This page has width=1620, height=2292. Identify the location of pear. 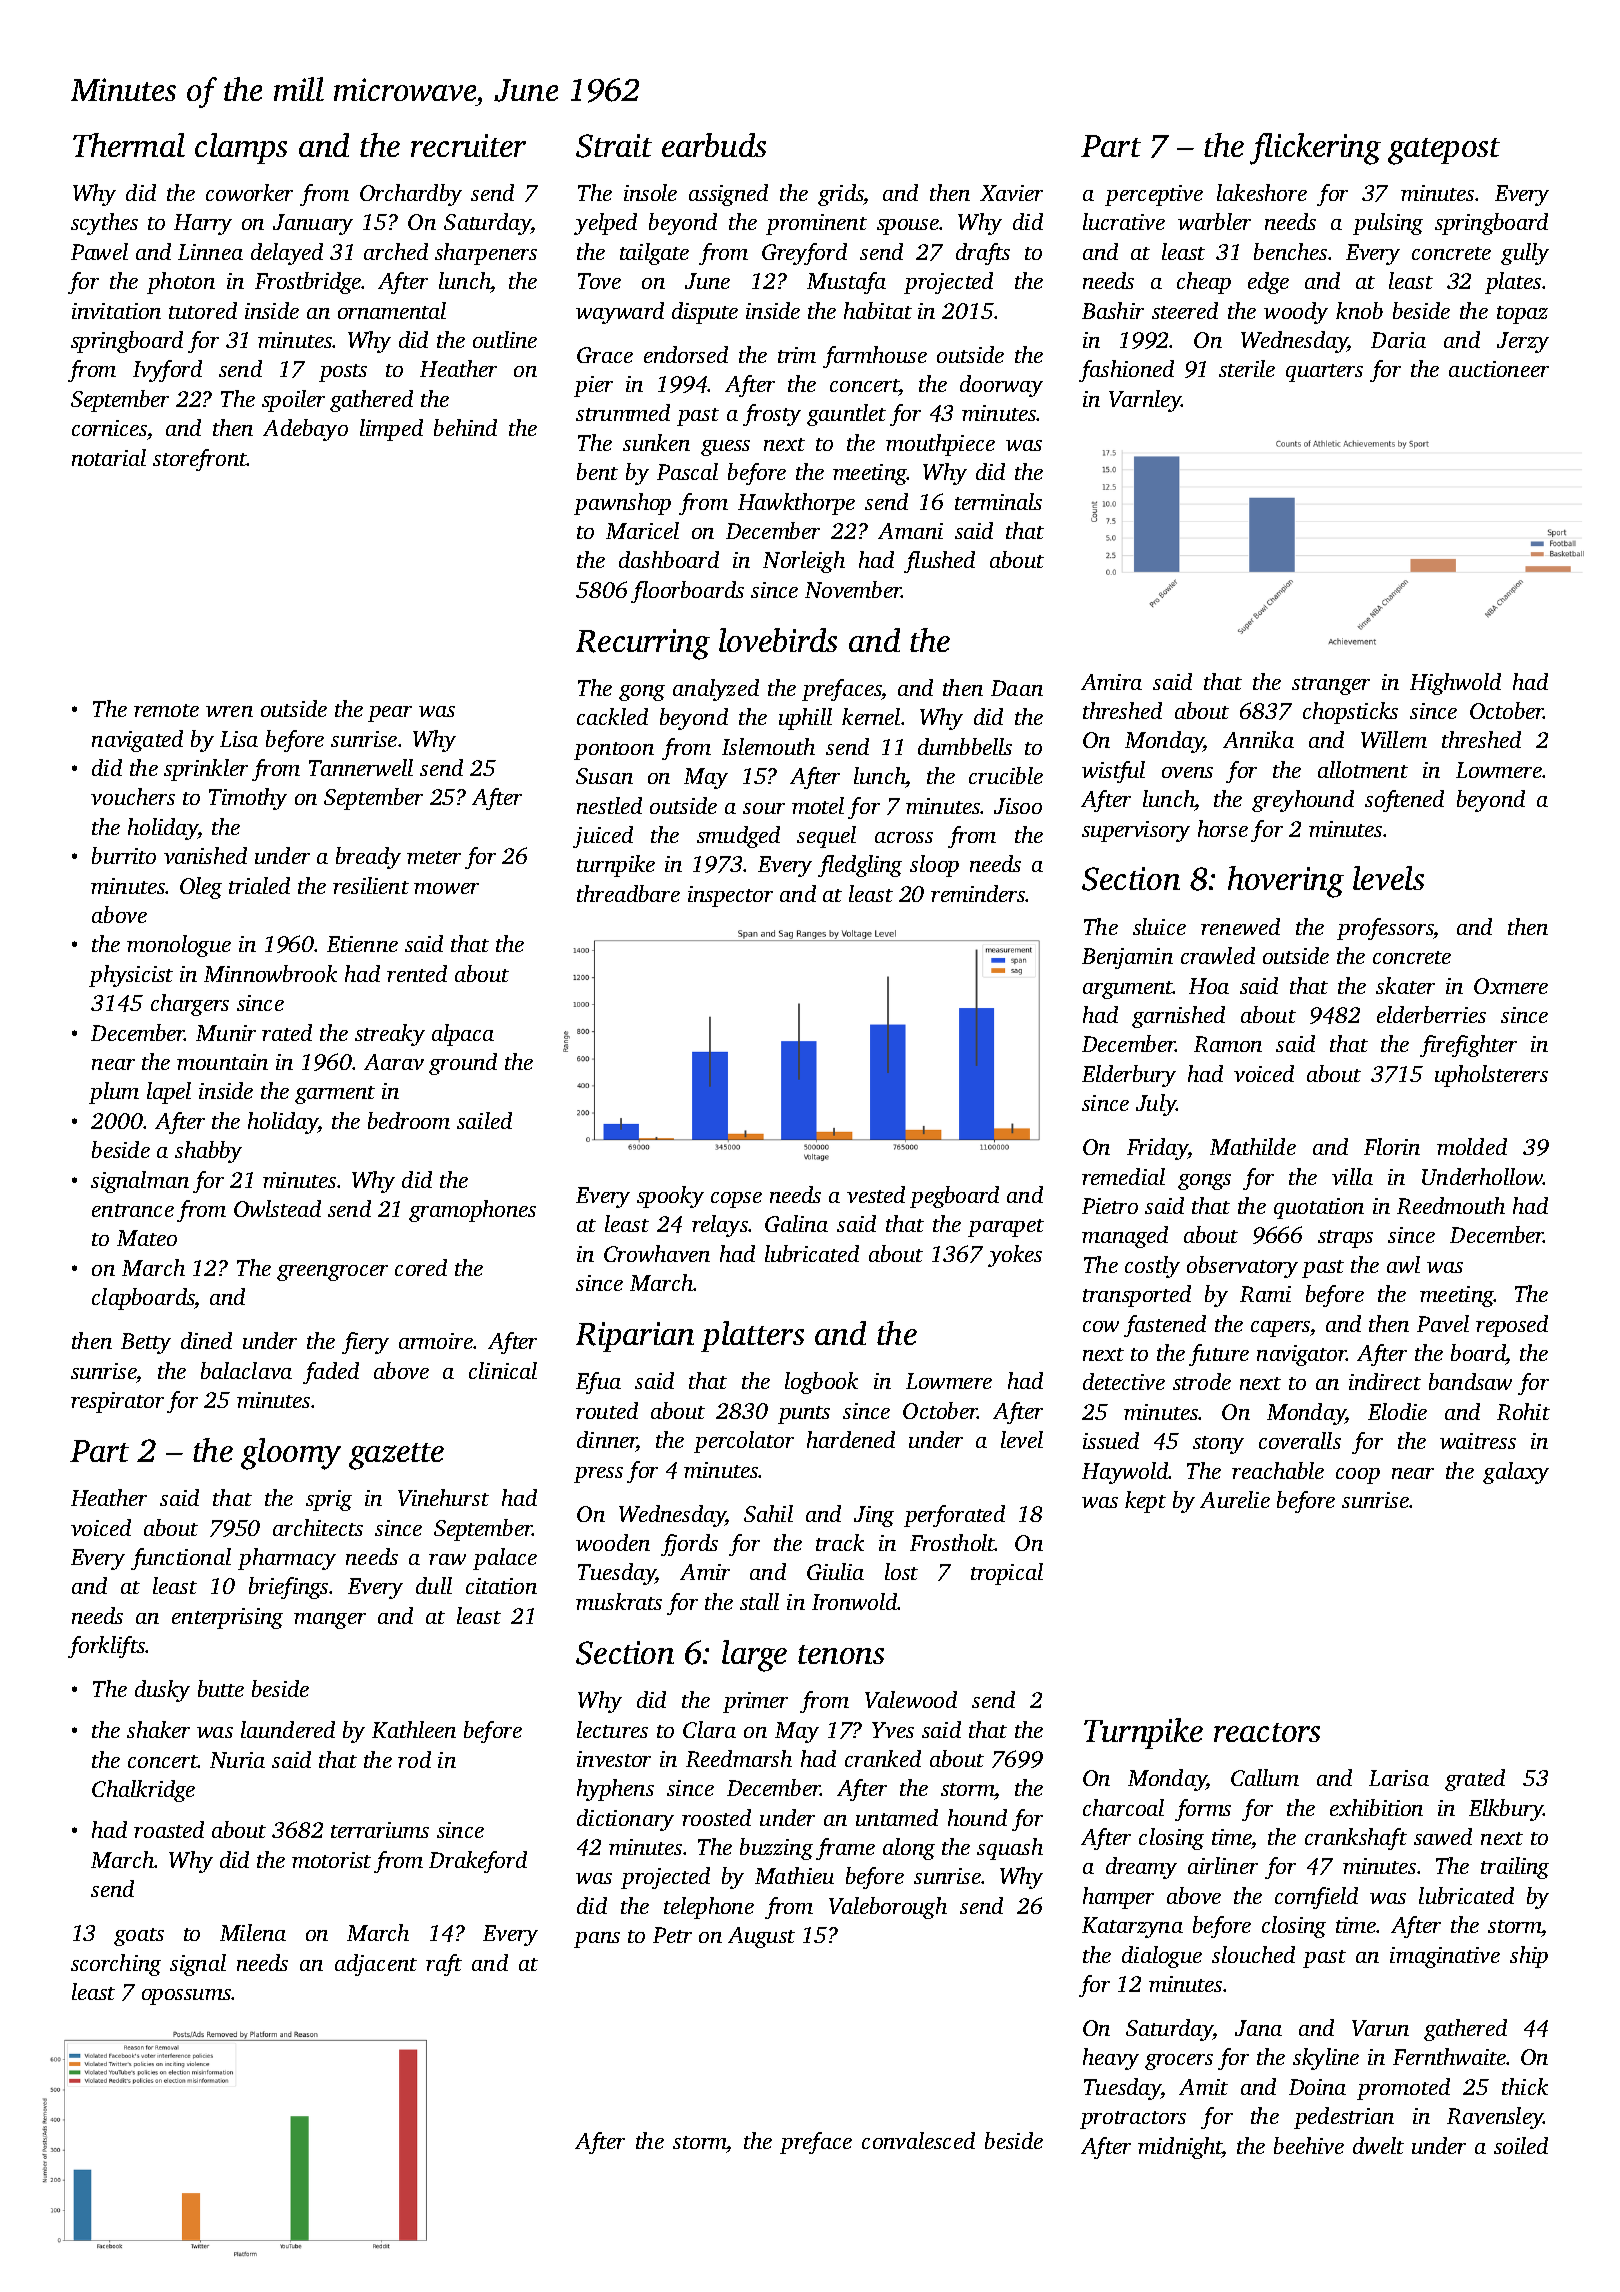
(390, 714).
